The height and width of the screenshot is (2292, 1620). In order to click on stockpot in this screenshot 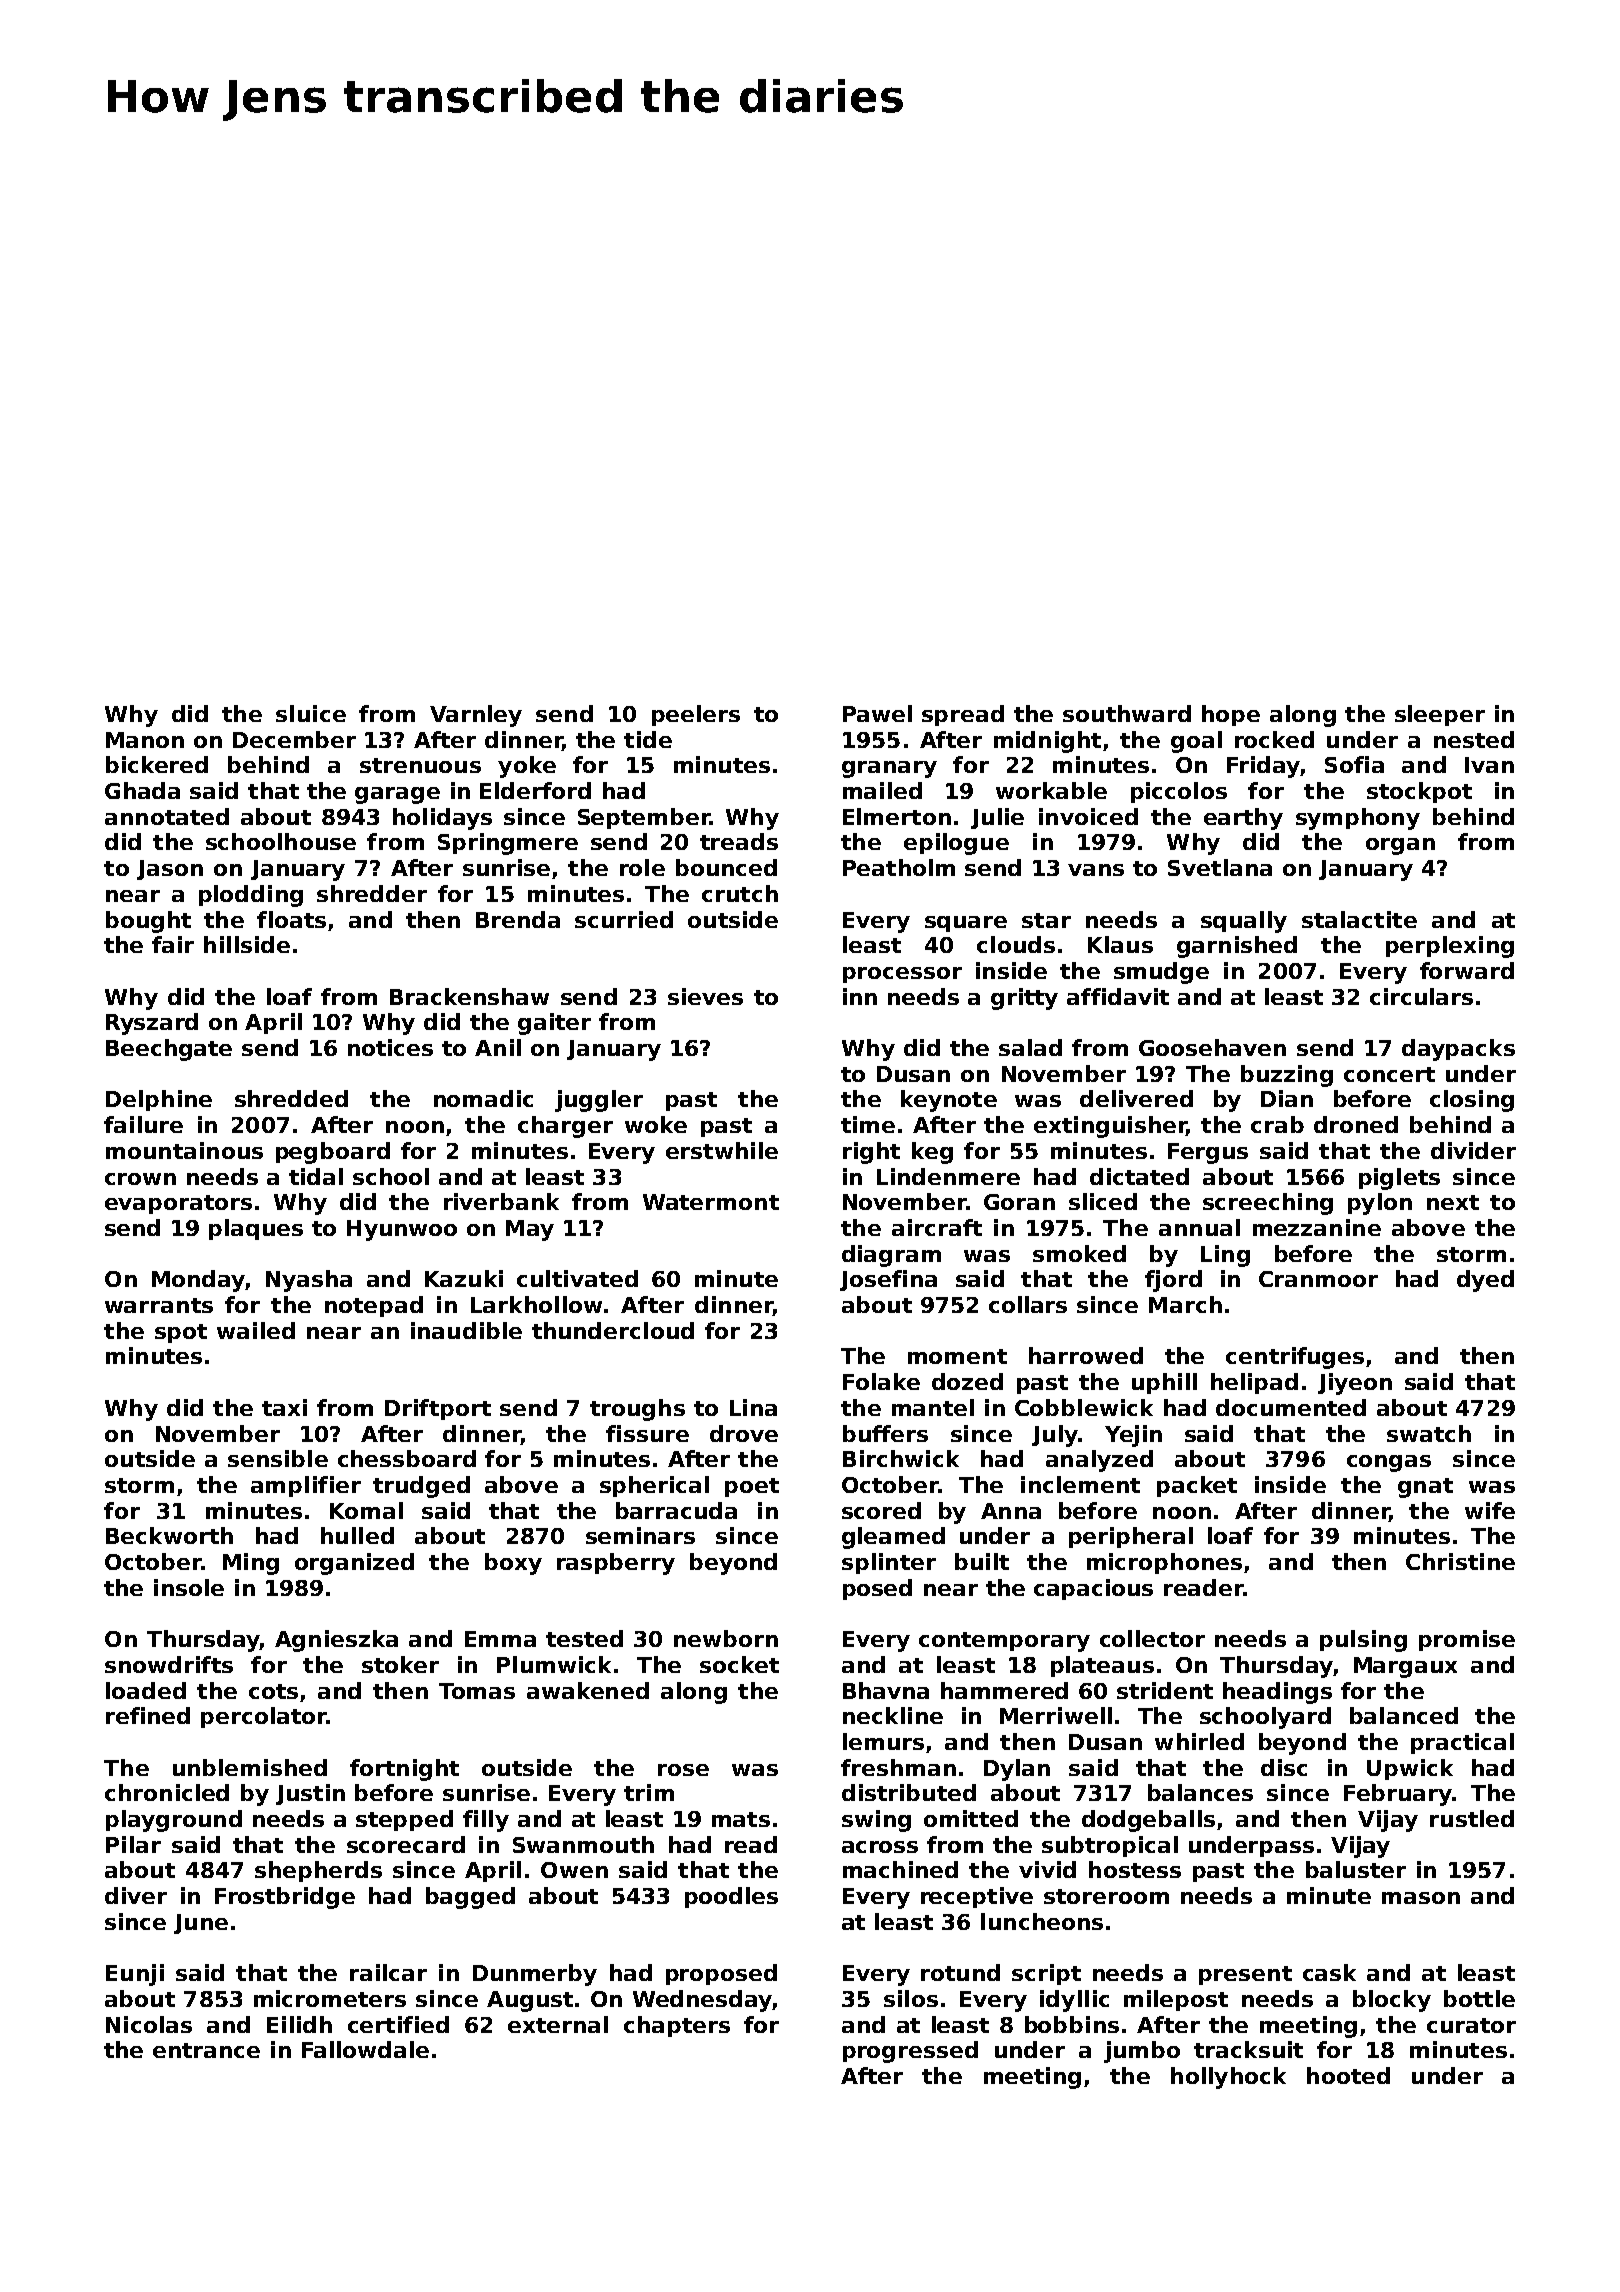, I will do `click(1419, 792)`.
